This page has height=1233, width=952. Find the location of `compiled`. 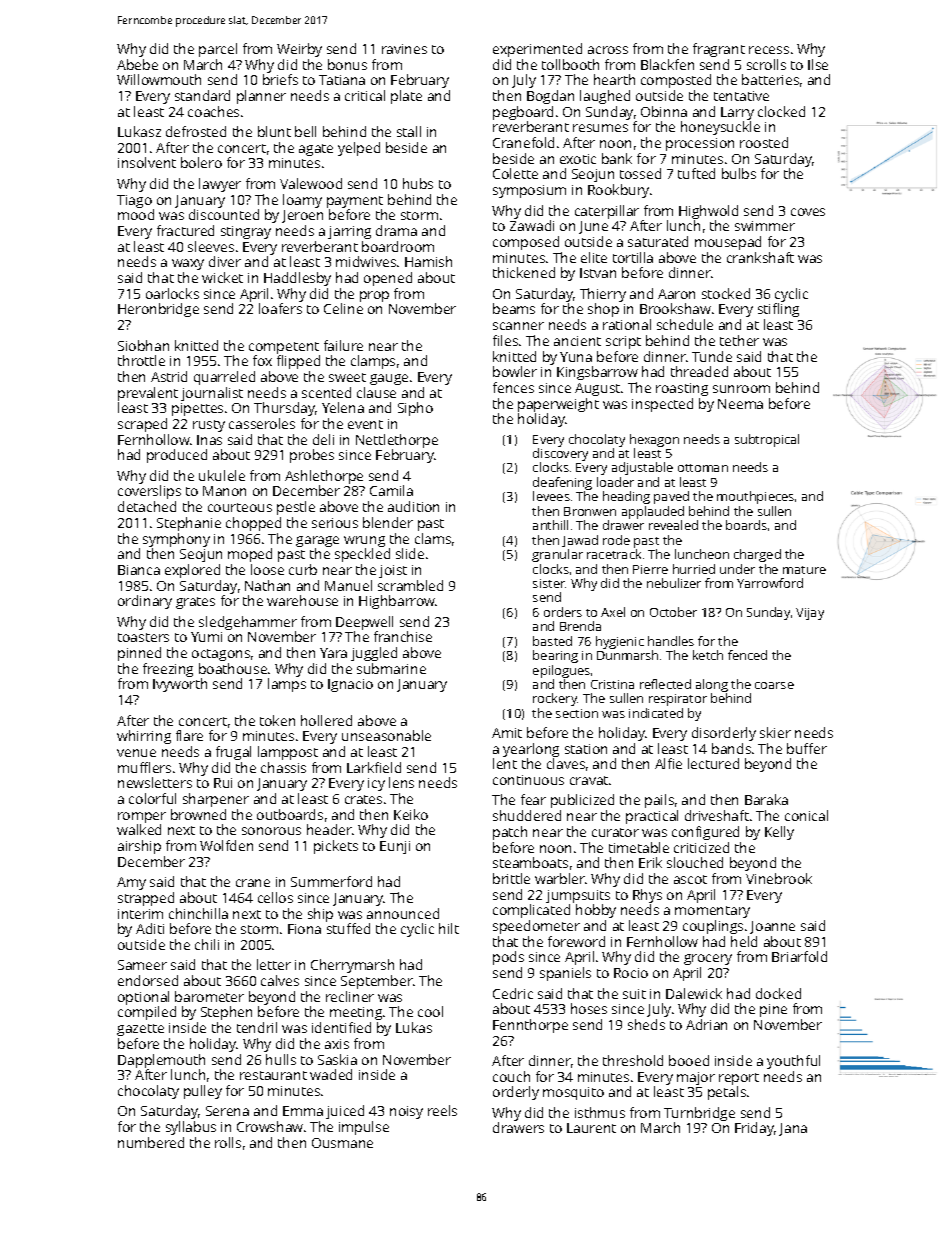

compiled is located at coordinates (147, 1013).
